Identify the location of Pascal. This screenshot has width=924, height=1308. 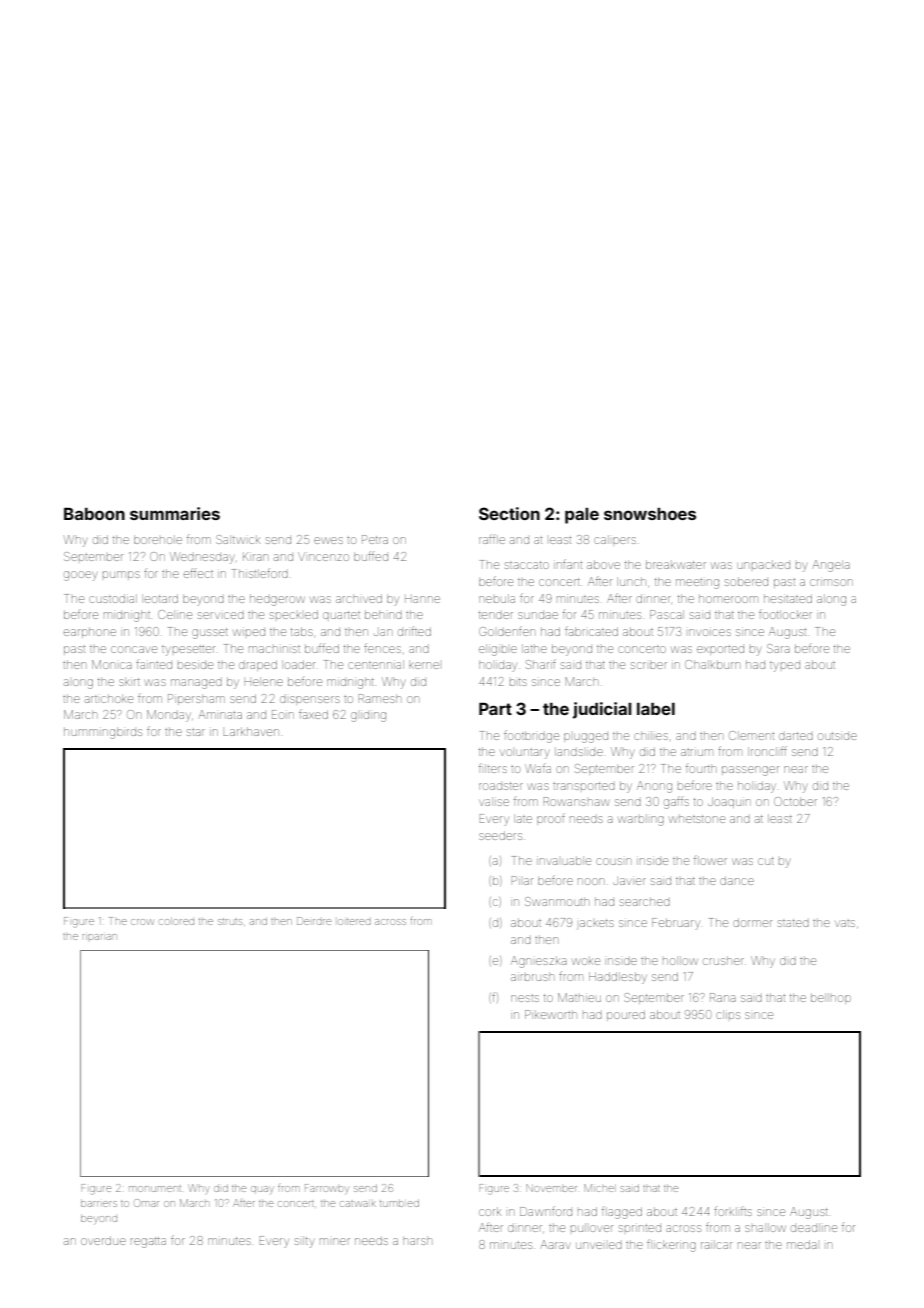
(667, 614).
